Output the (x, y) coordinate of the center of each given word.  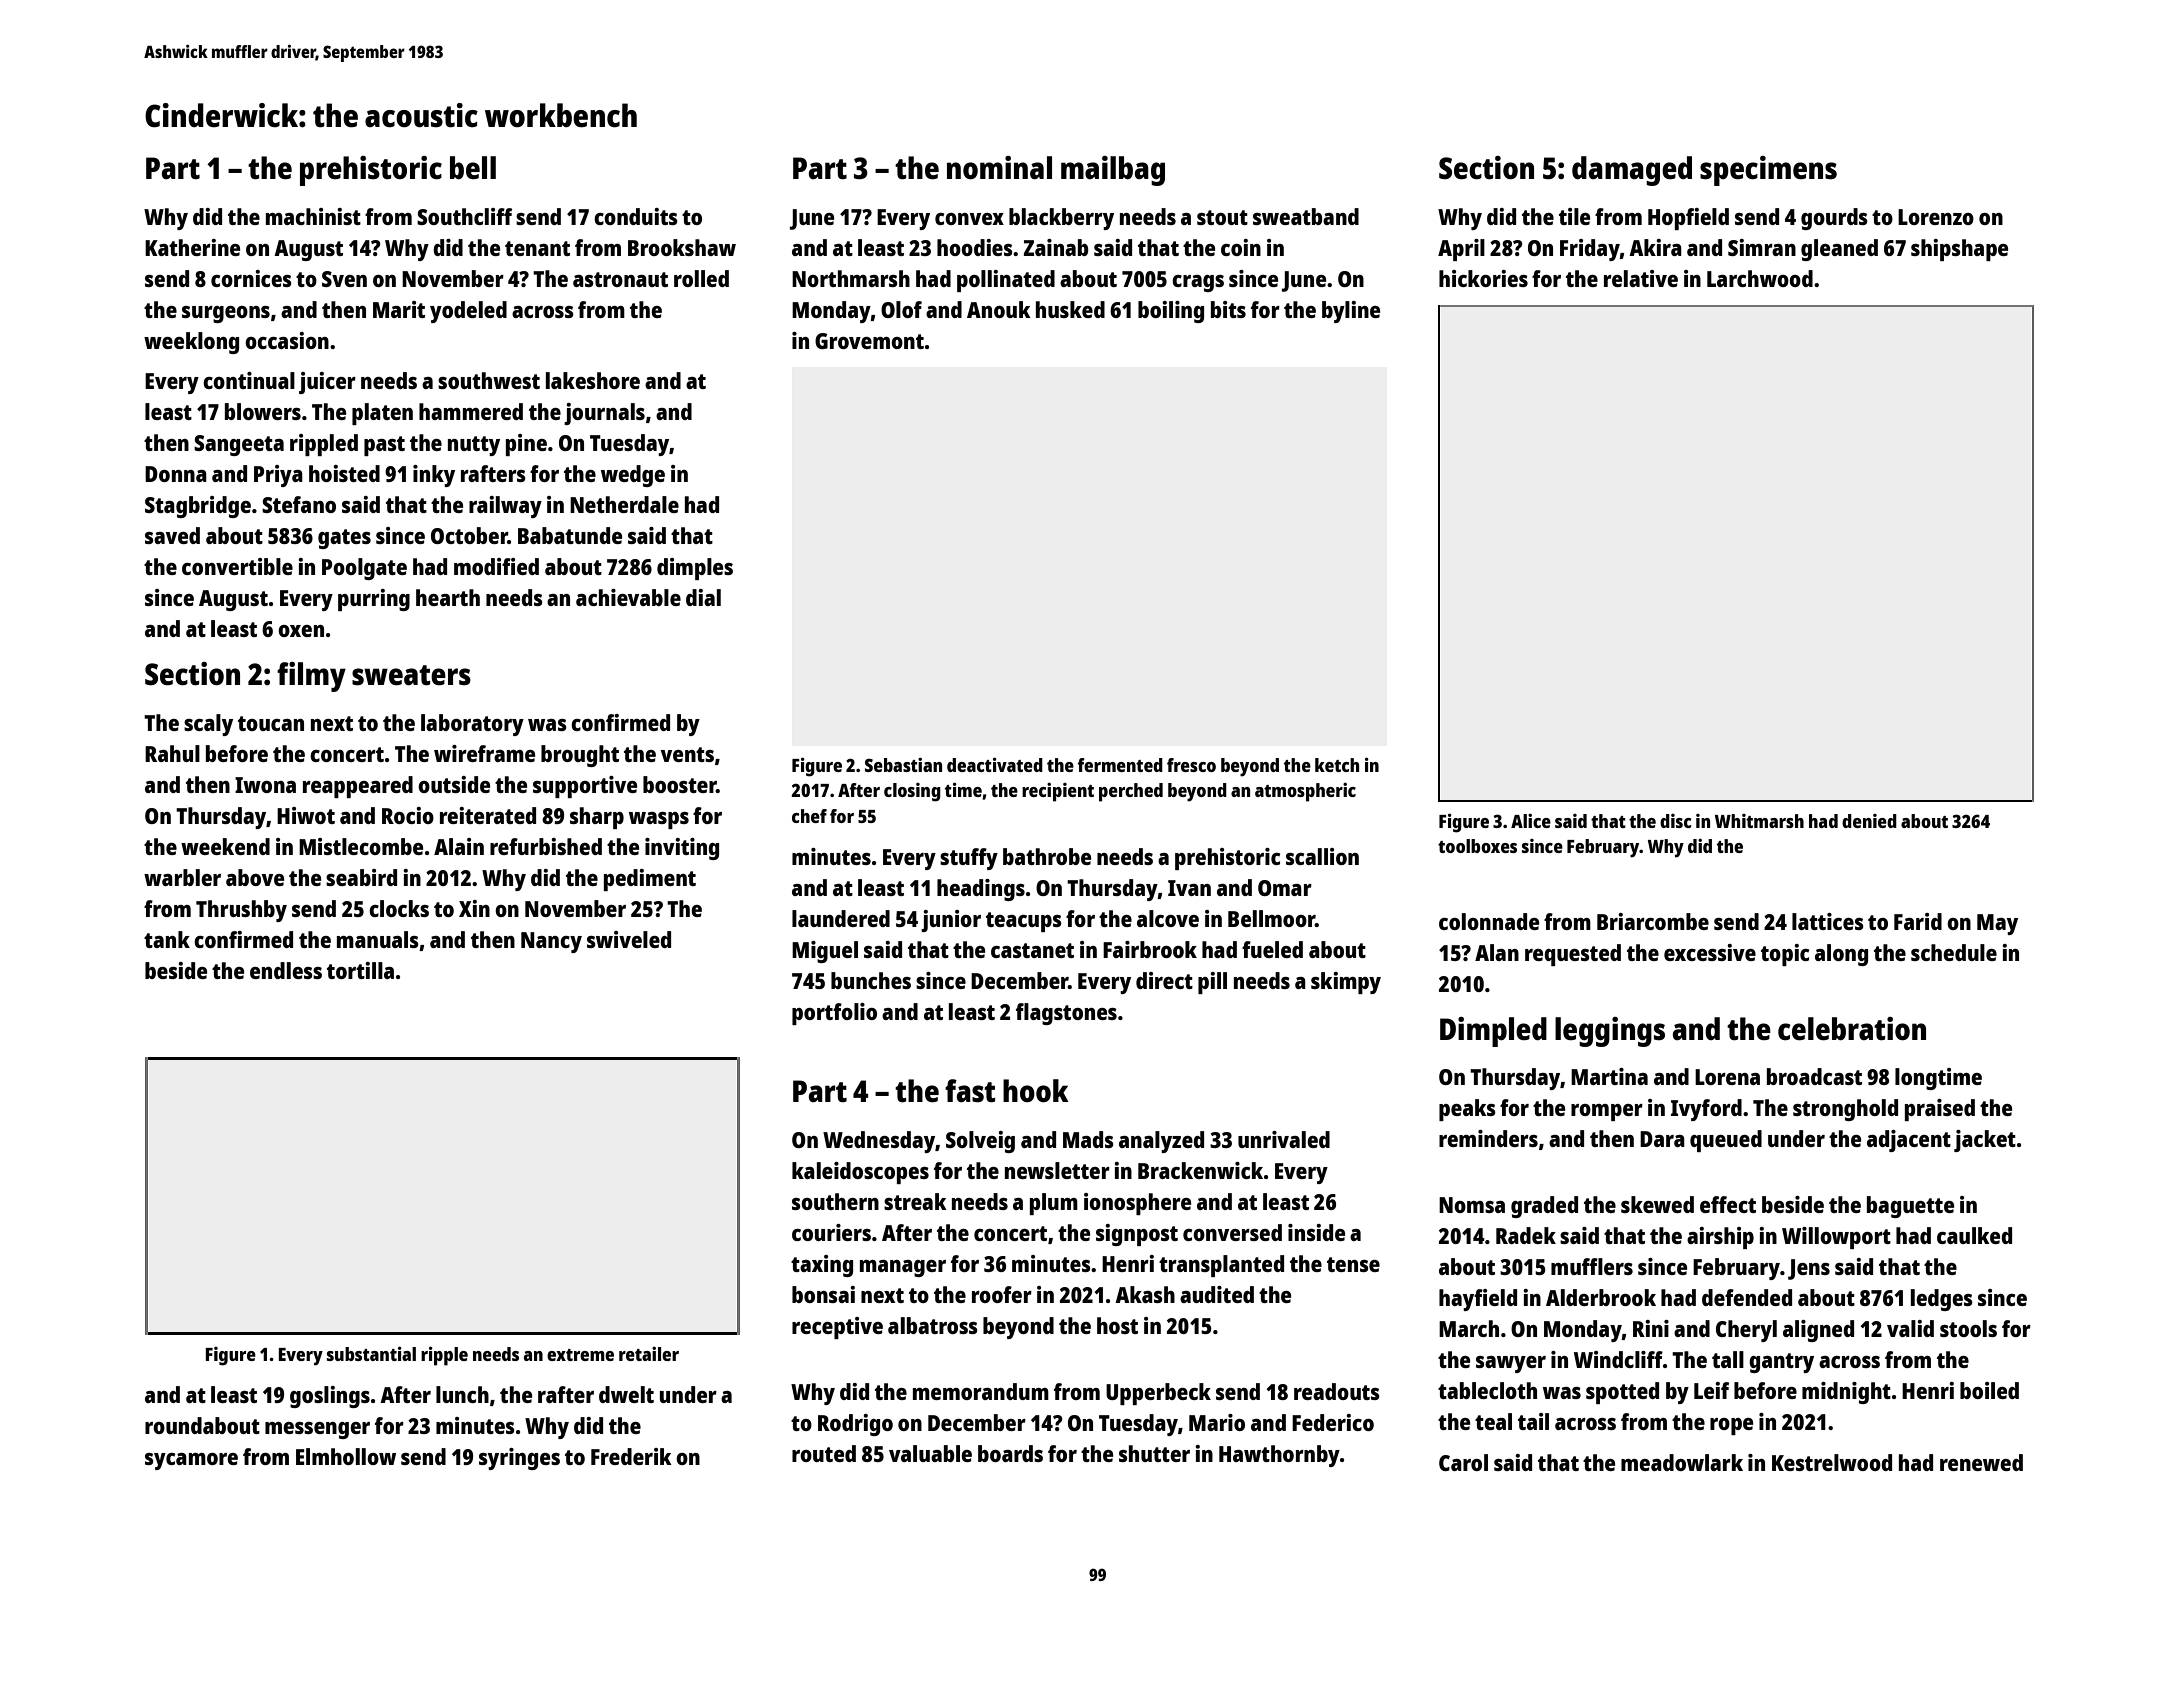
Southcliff (464, 216)
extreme (580, 1355)
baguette (1910, 1207)
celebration (1852, 1028)
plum (1054, 1204)
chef (809, 816)
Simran (1762, 247)
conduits (636, 216)
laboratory (472, 725)
